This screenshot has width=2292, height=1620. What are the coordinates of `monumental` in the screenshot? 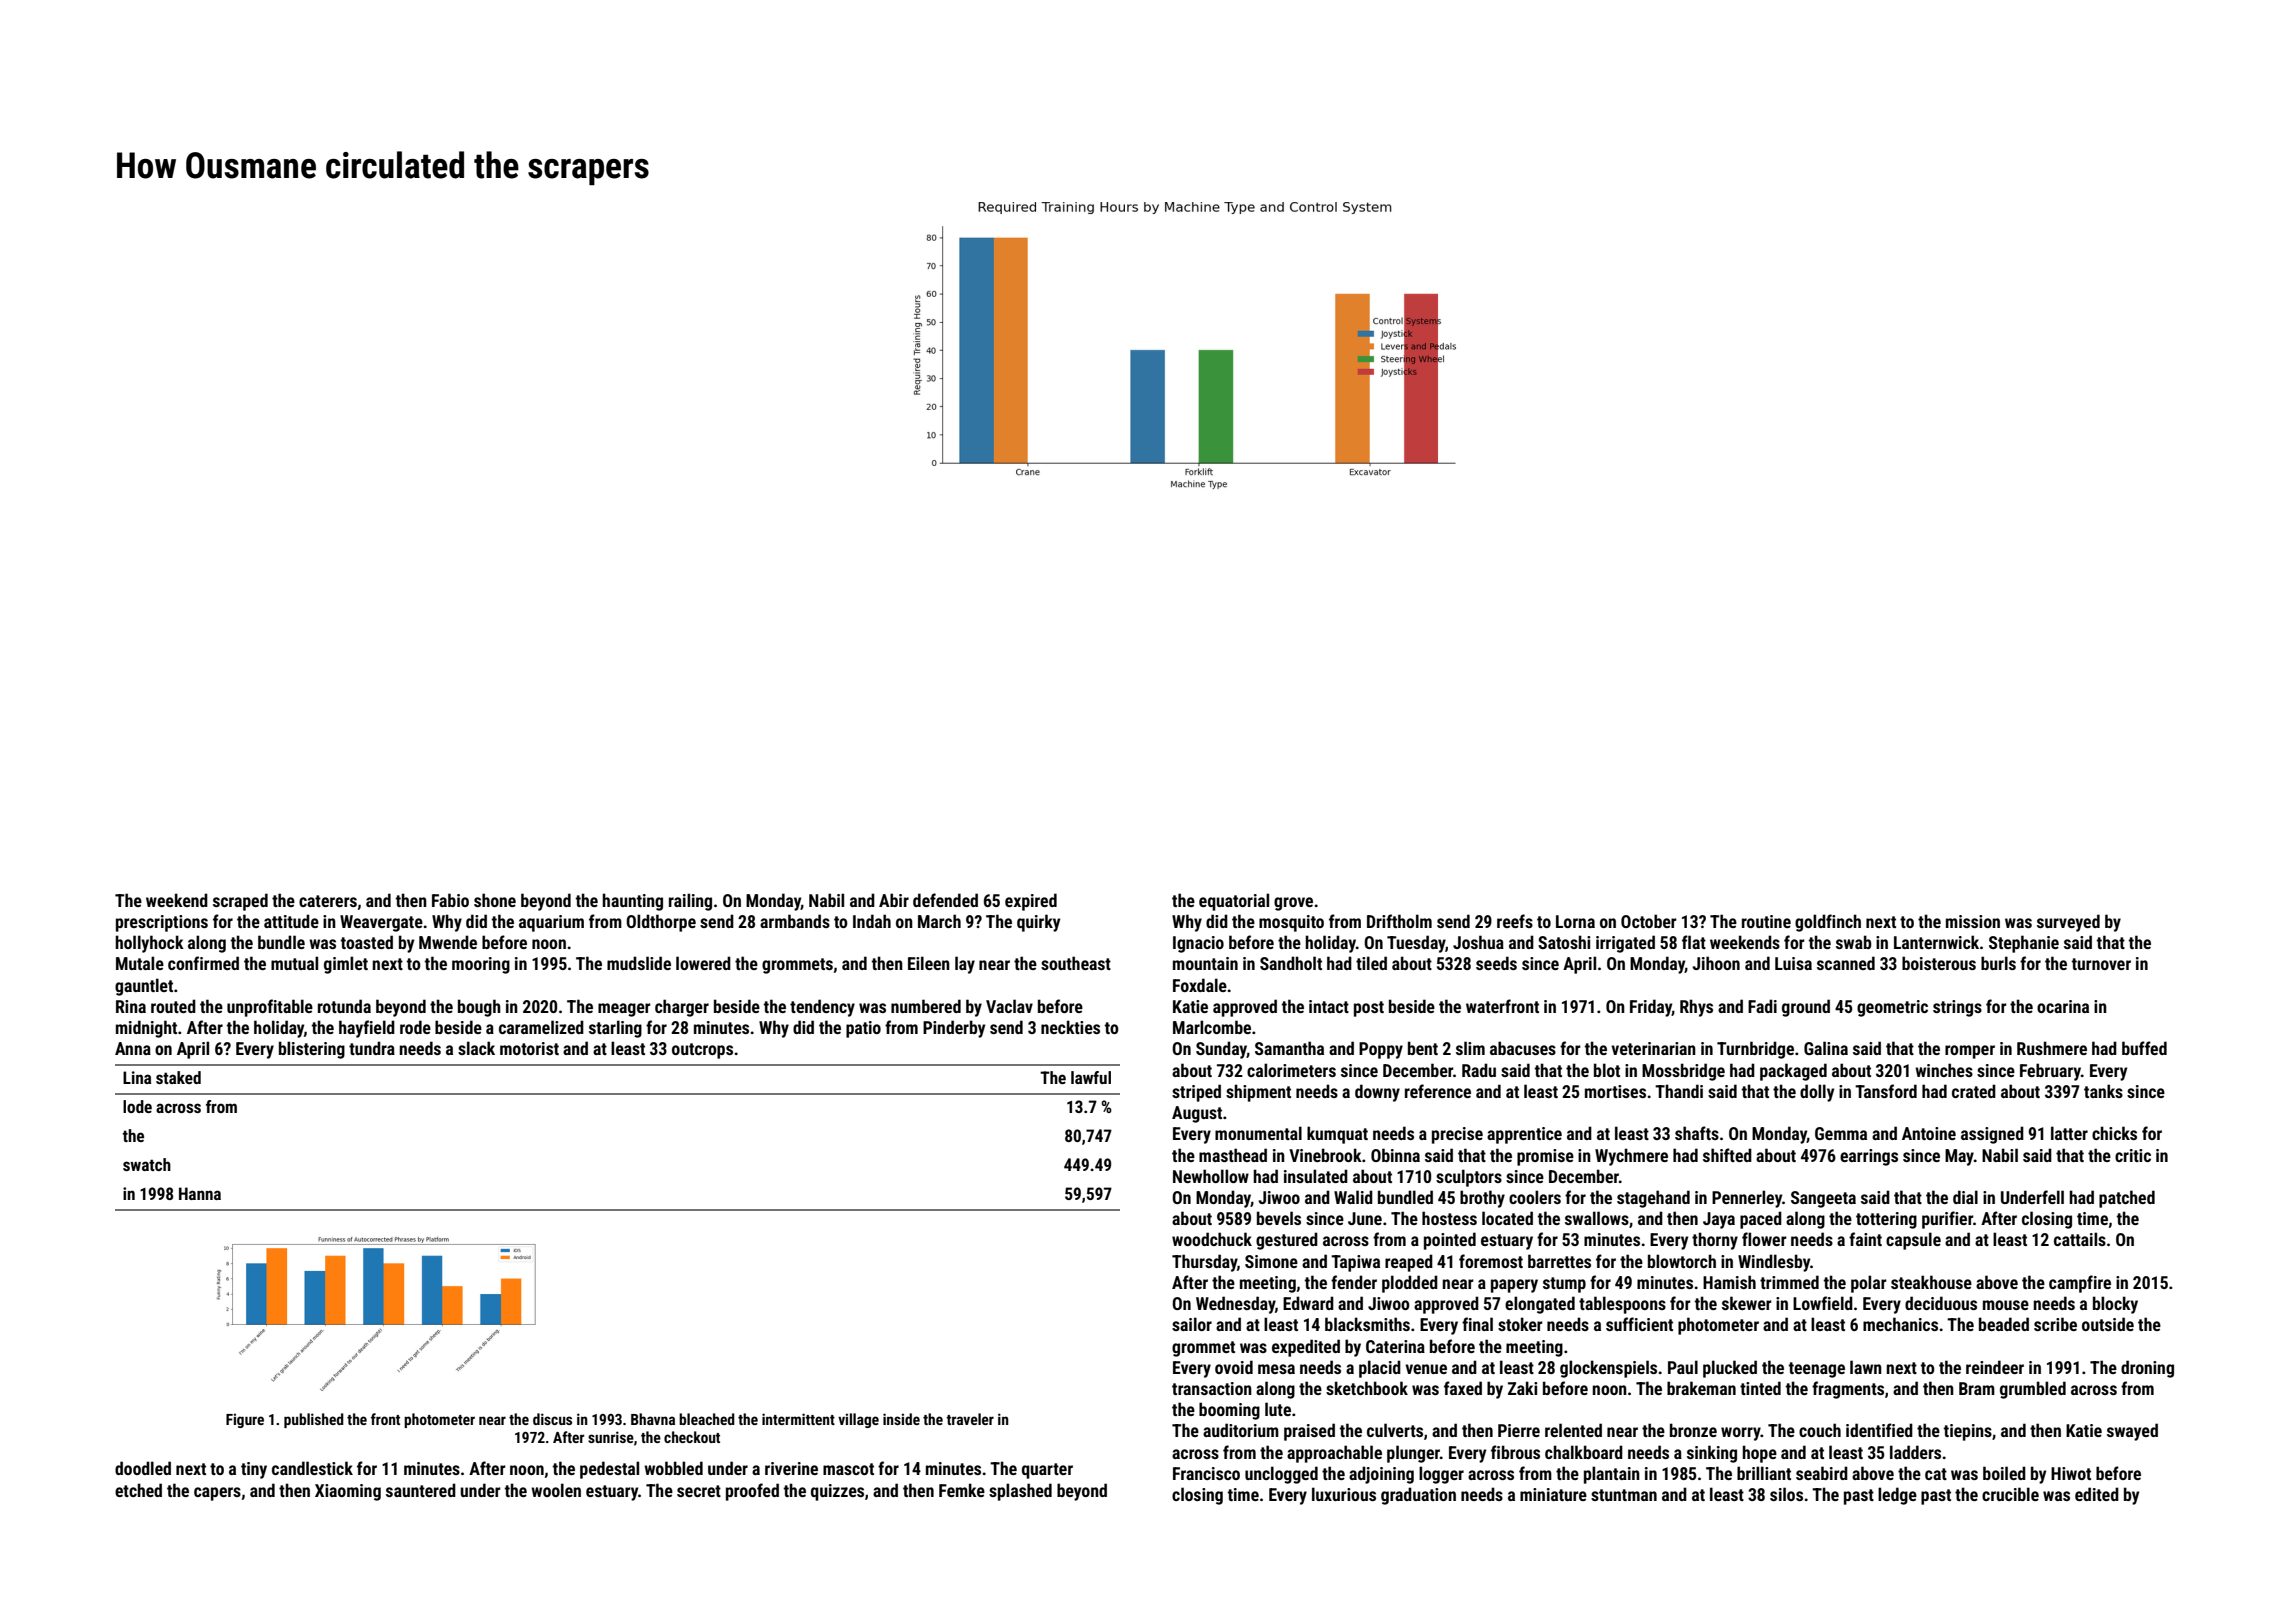 It's located at (1258, 1133).
